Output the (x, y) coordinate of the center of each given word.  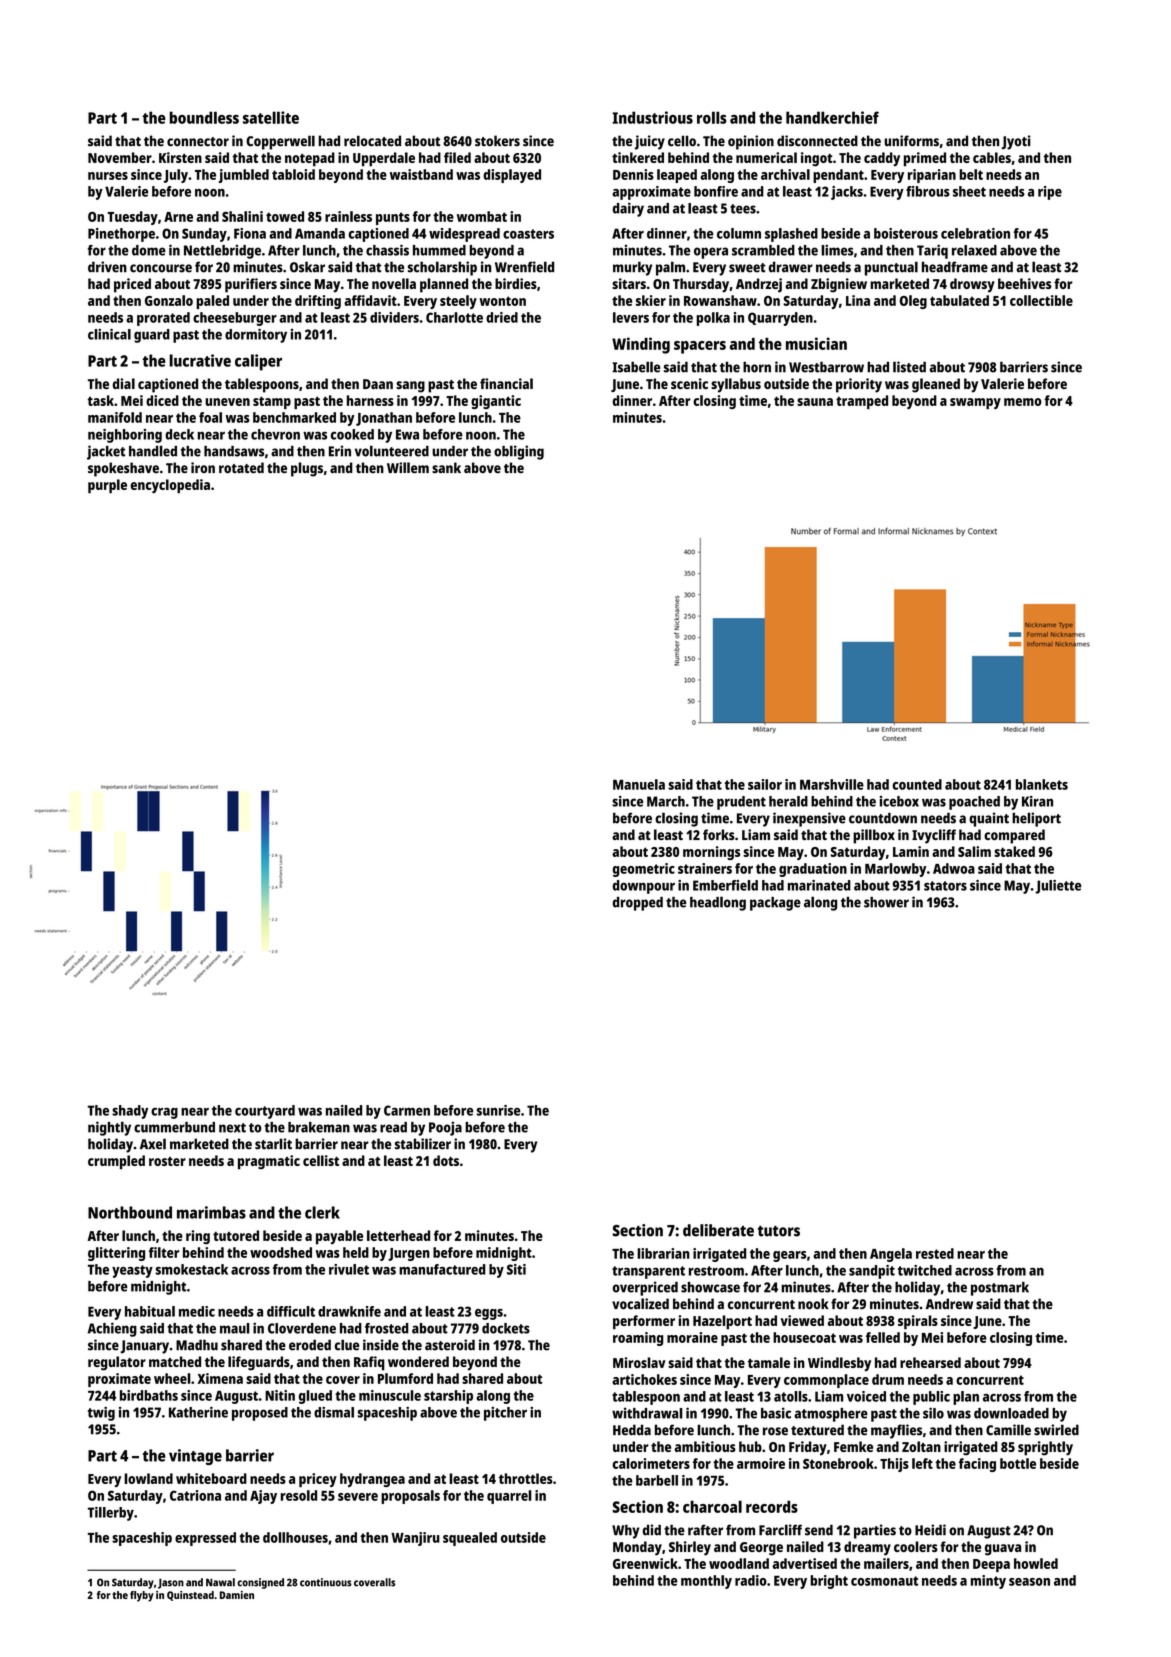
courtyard (265, 1112)
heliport (1036, 819)
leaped (677, 176)
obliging (519, 452)
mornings (711, 853)
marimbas (211, 1212)
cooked (352, 434)
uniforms (911, 141)
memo (1023, 402)
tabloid (293, 174)
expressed (205, 1539)
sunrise (498, 1110)
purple (107, 486)
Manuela (639, 784)
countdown (883, 818)
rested (935, 1253)
